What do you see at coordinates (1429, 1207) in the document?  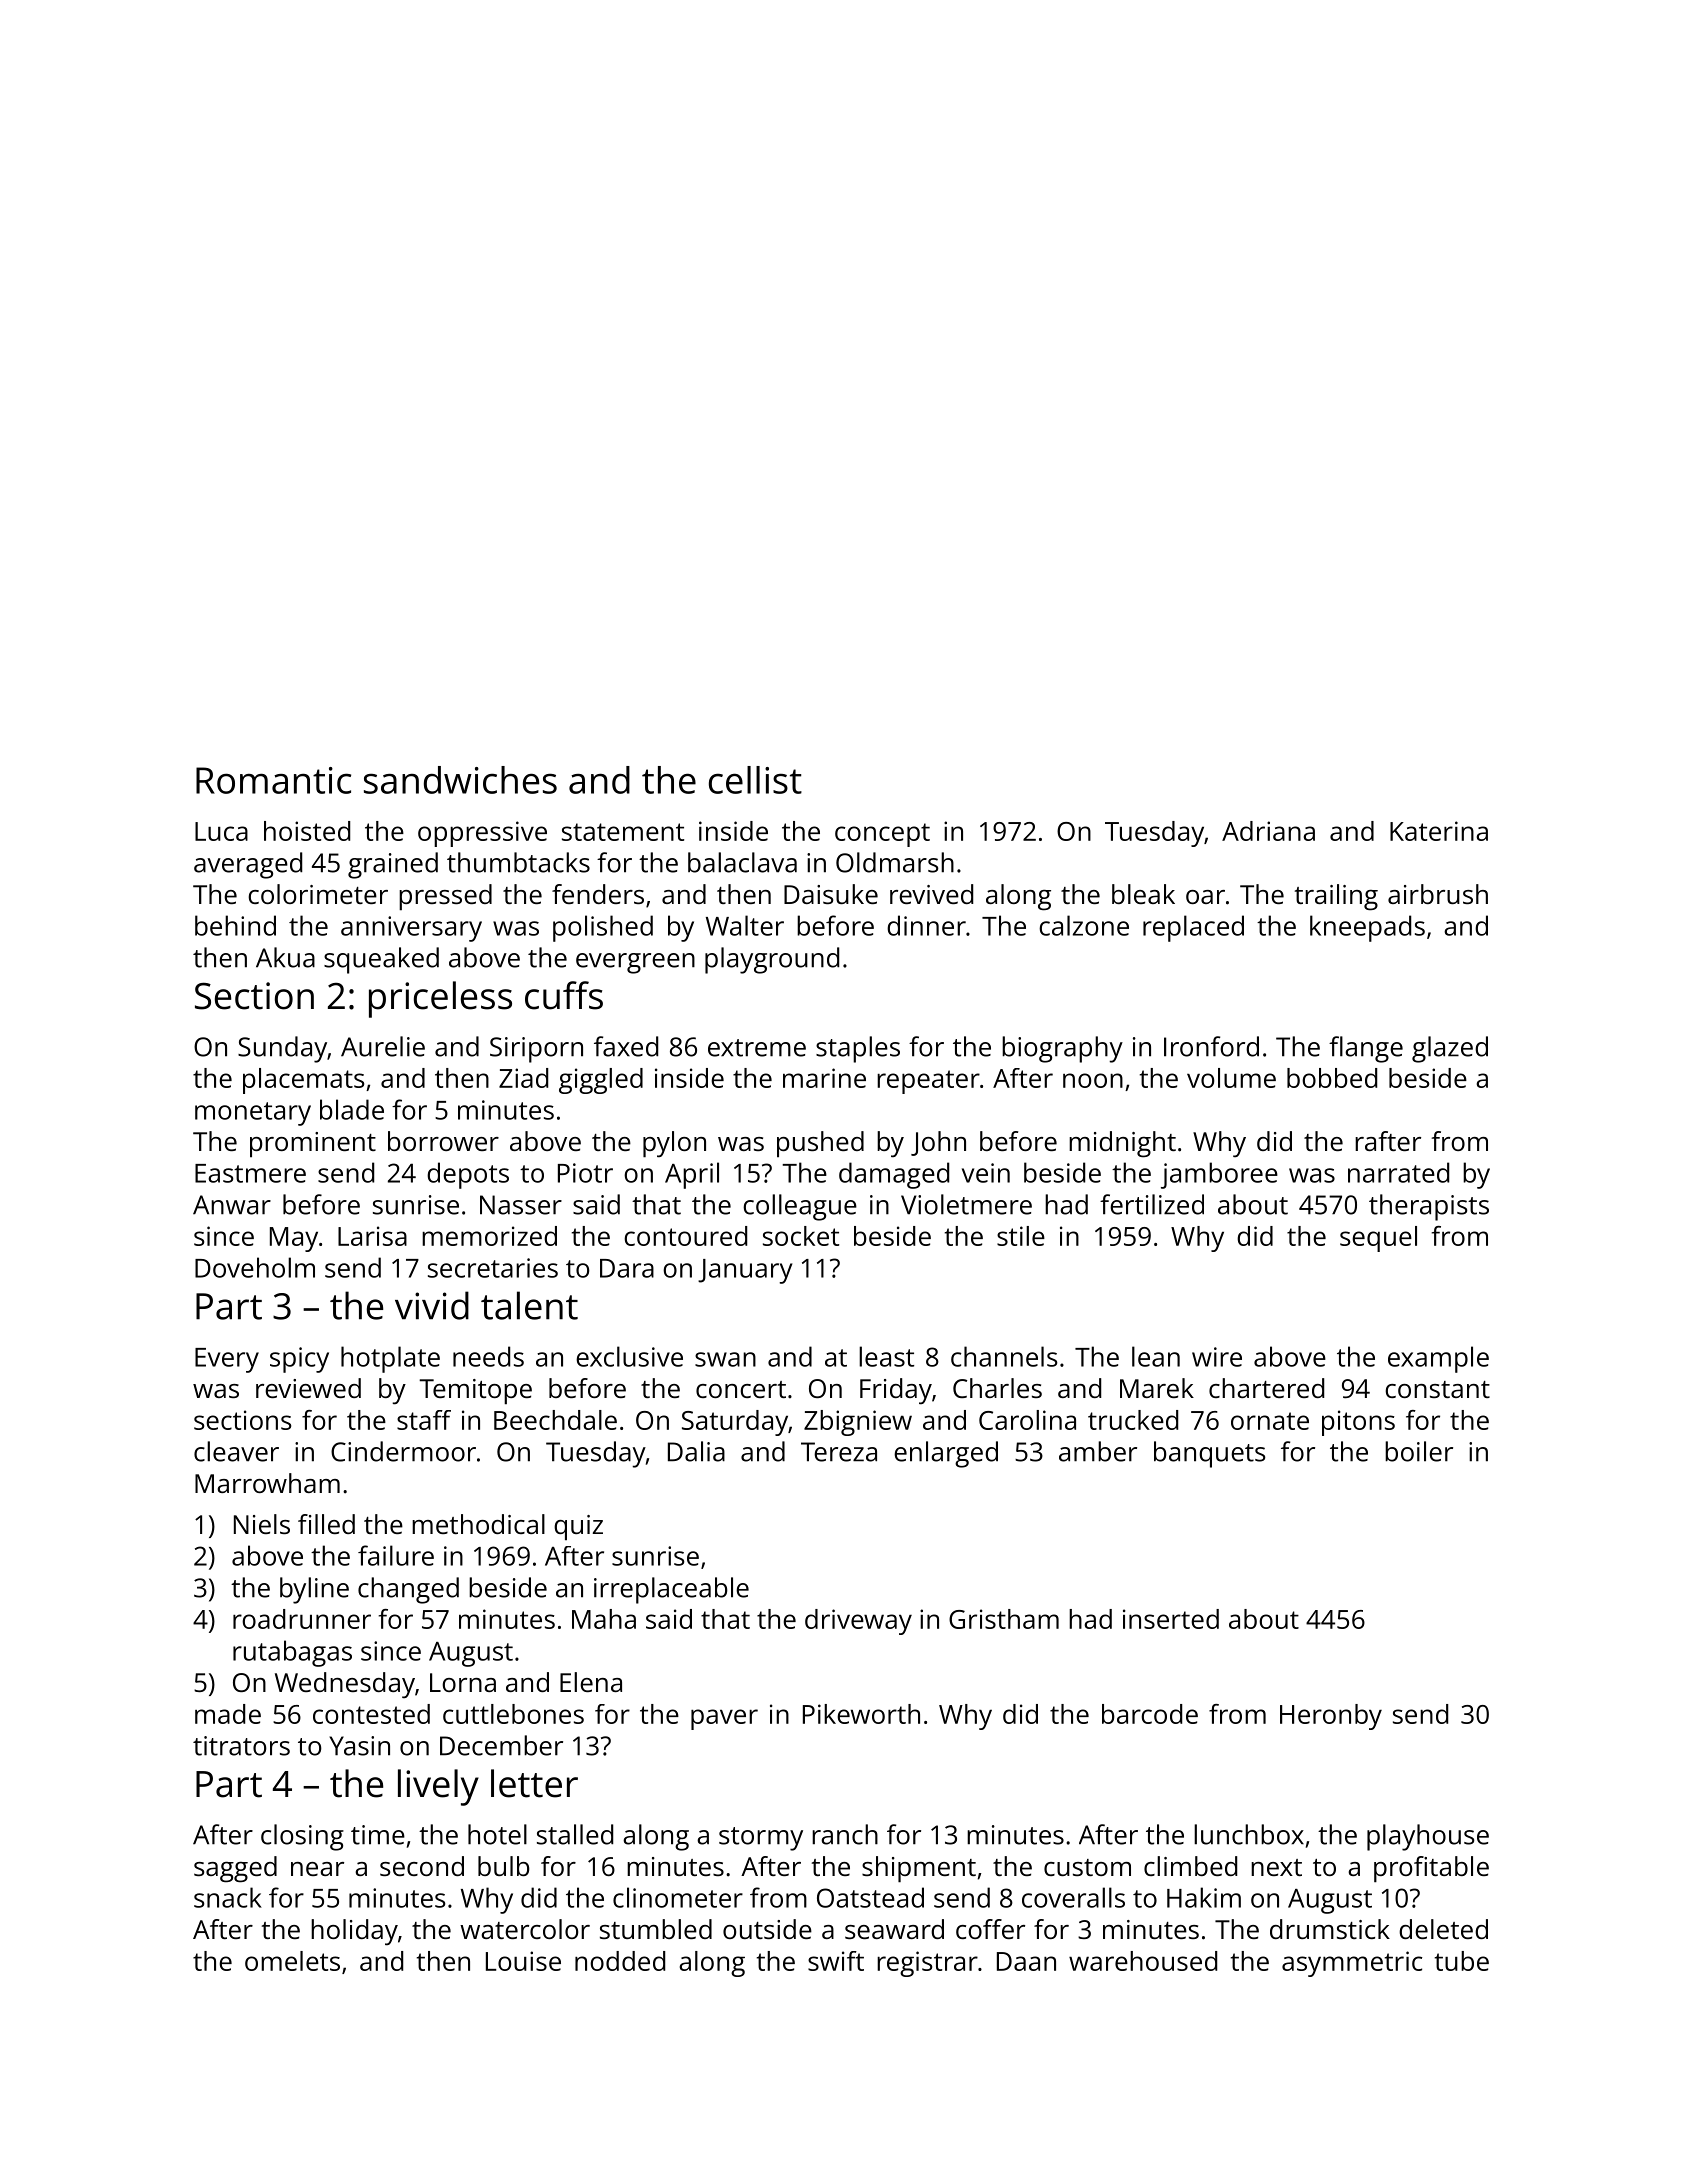 I see `therapists` at bounding box center [1429, 1207].
